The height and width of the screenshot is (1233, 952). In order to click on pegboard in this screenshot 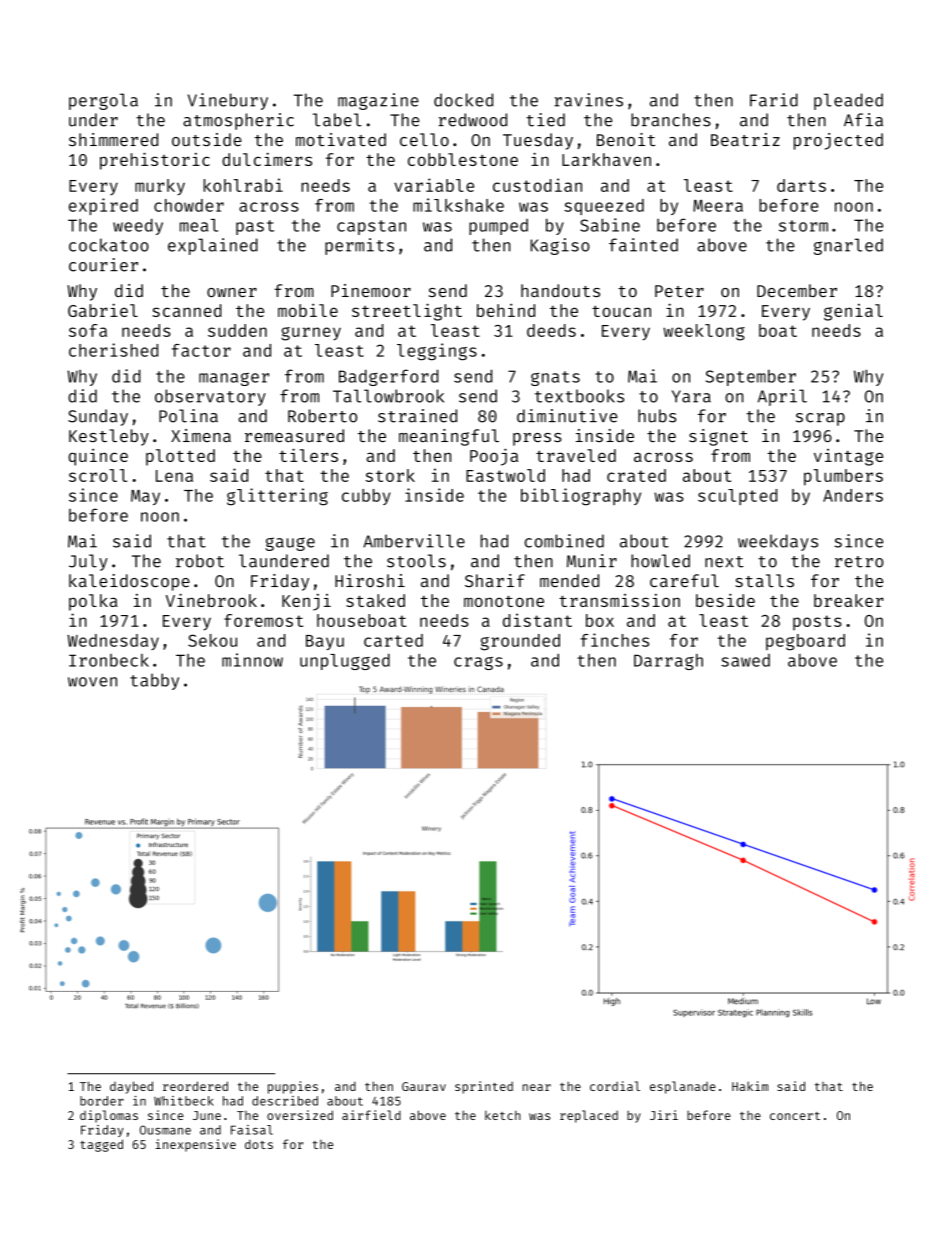, I will do `click(805, 642)`.
